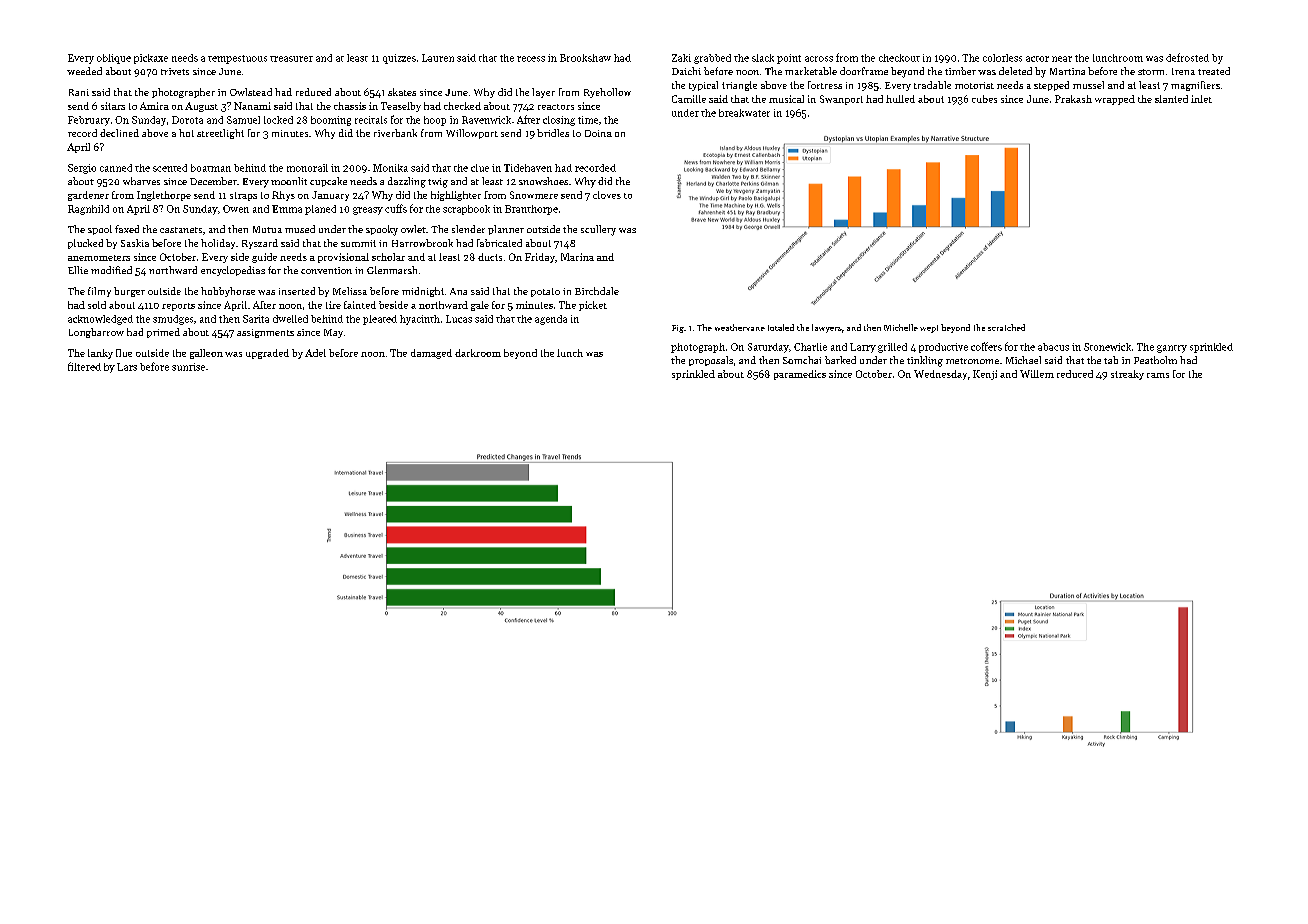 Image resolution: width=1308 pixels, height=924 pixels. What do you see at coordinates (543, 181) in the screenshot?
I see `snowshoes` at bounding box center [543, 181].
